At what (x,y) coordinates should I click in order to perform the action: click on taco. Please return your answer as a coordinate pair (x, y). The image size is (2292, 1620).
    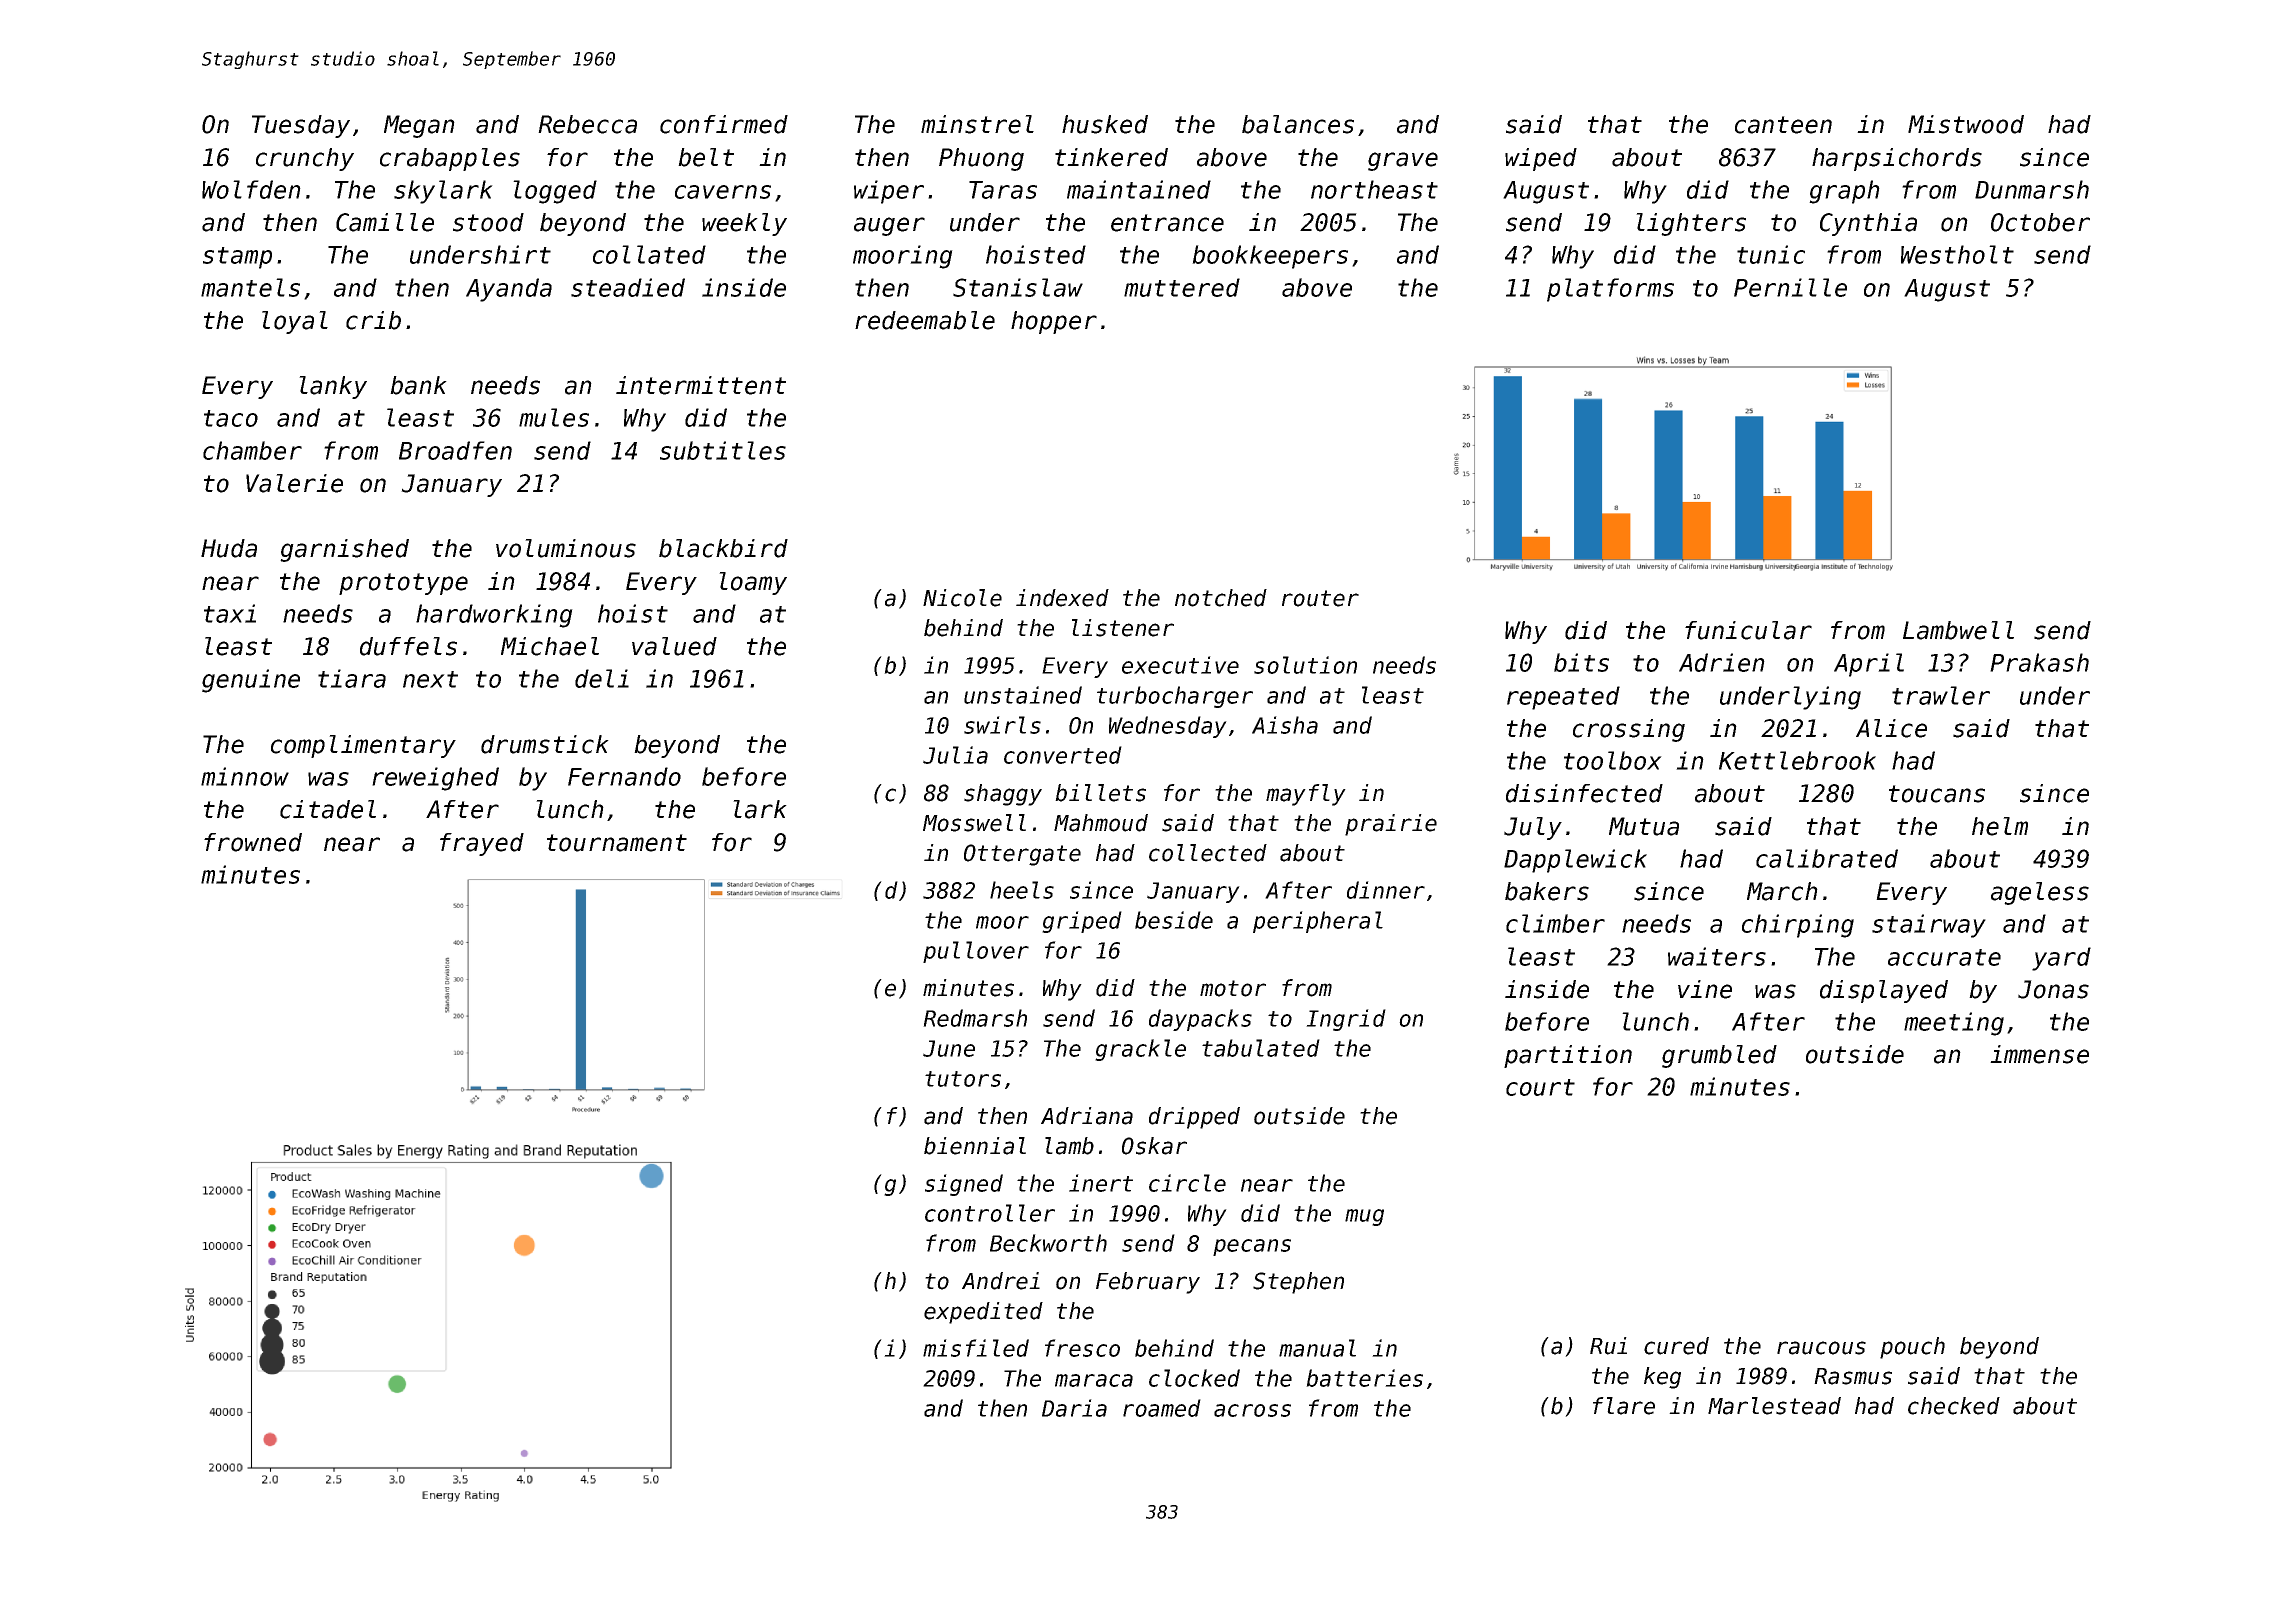
    Looking at the image, I should click on (231, 418).
